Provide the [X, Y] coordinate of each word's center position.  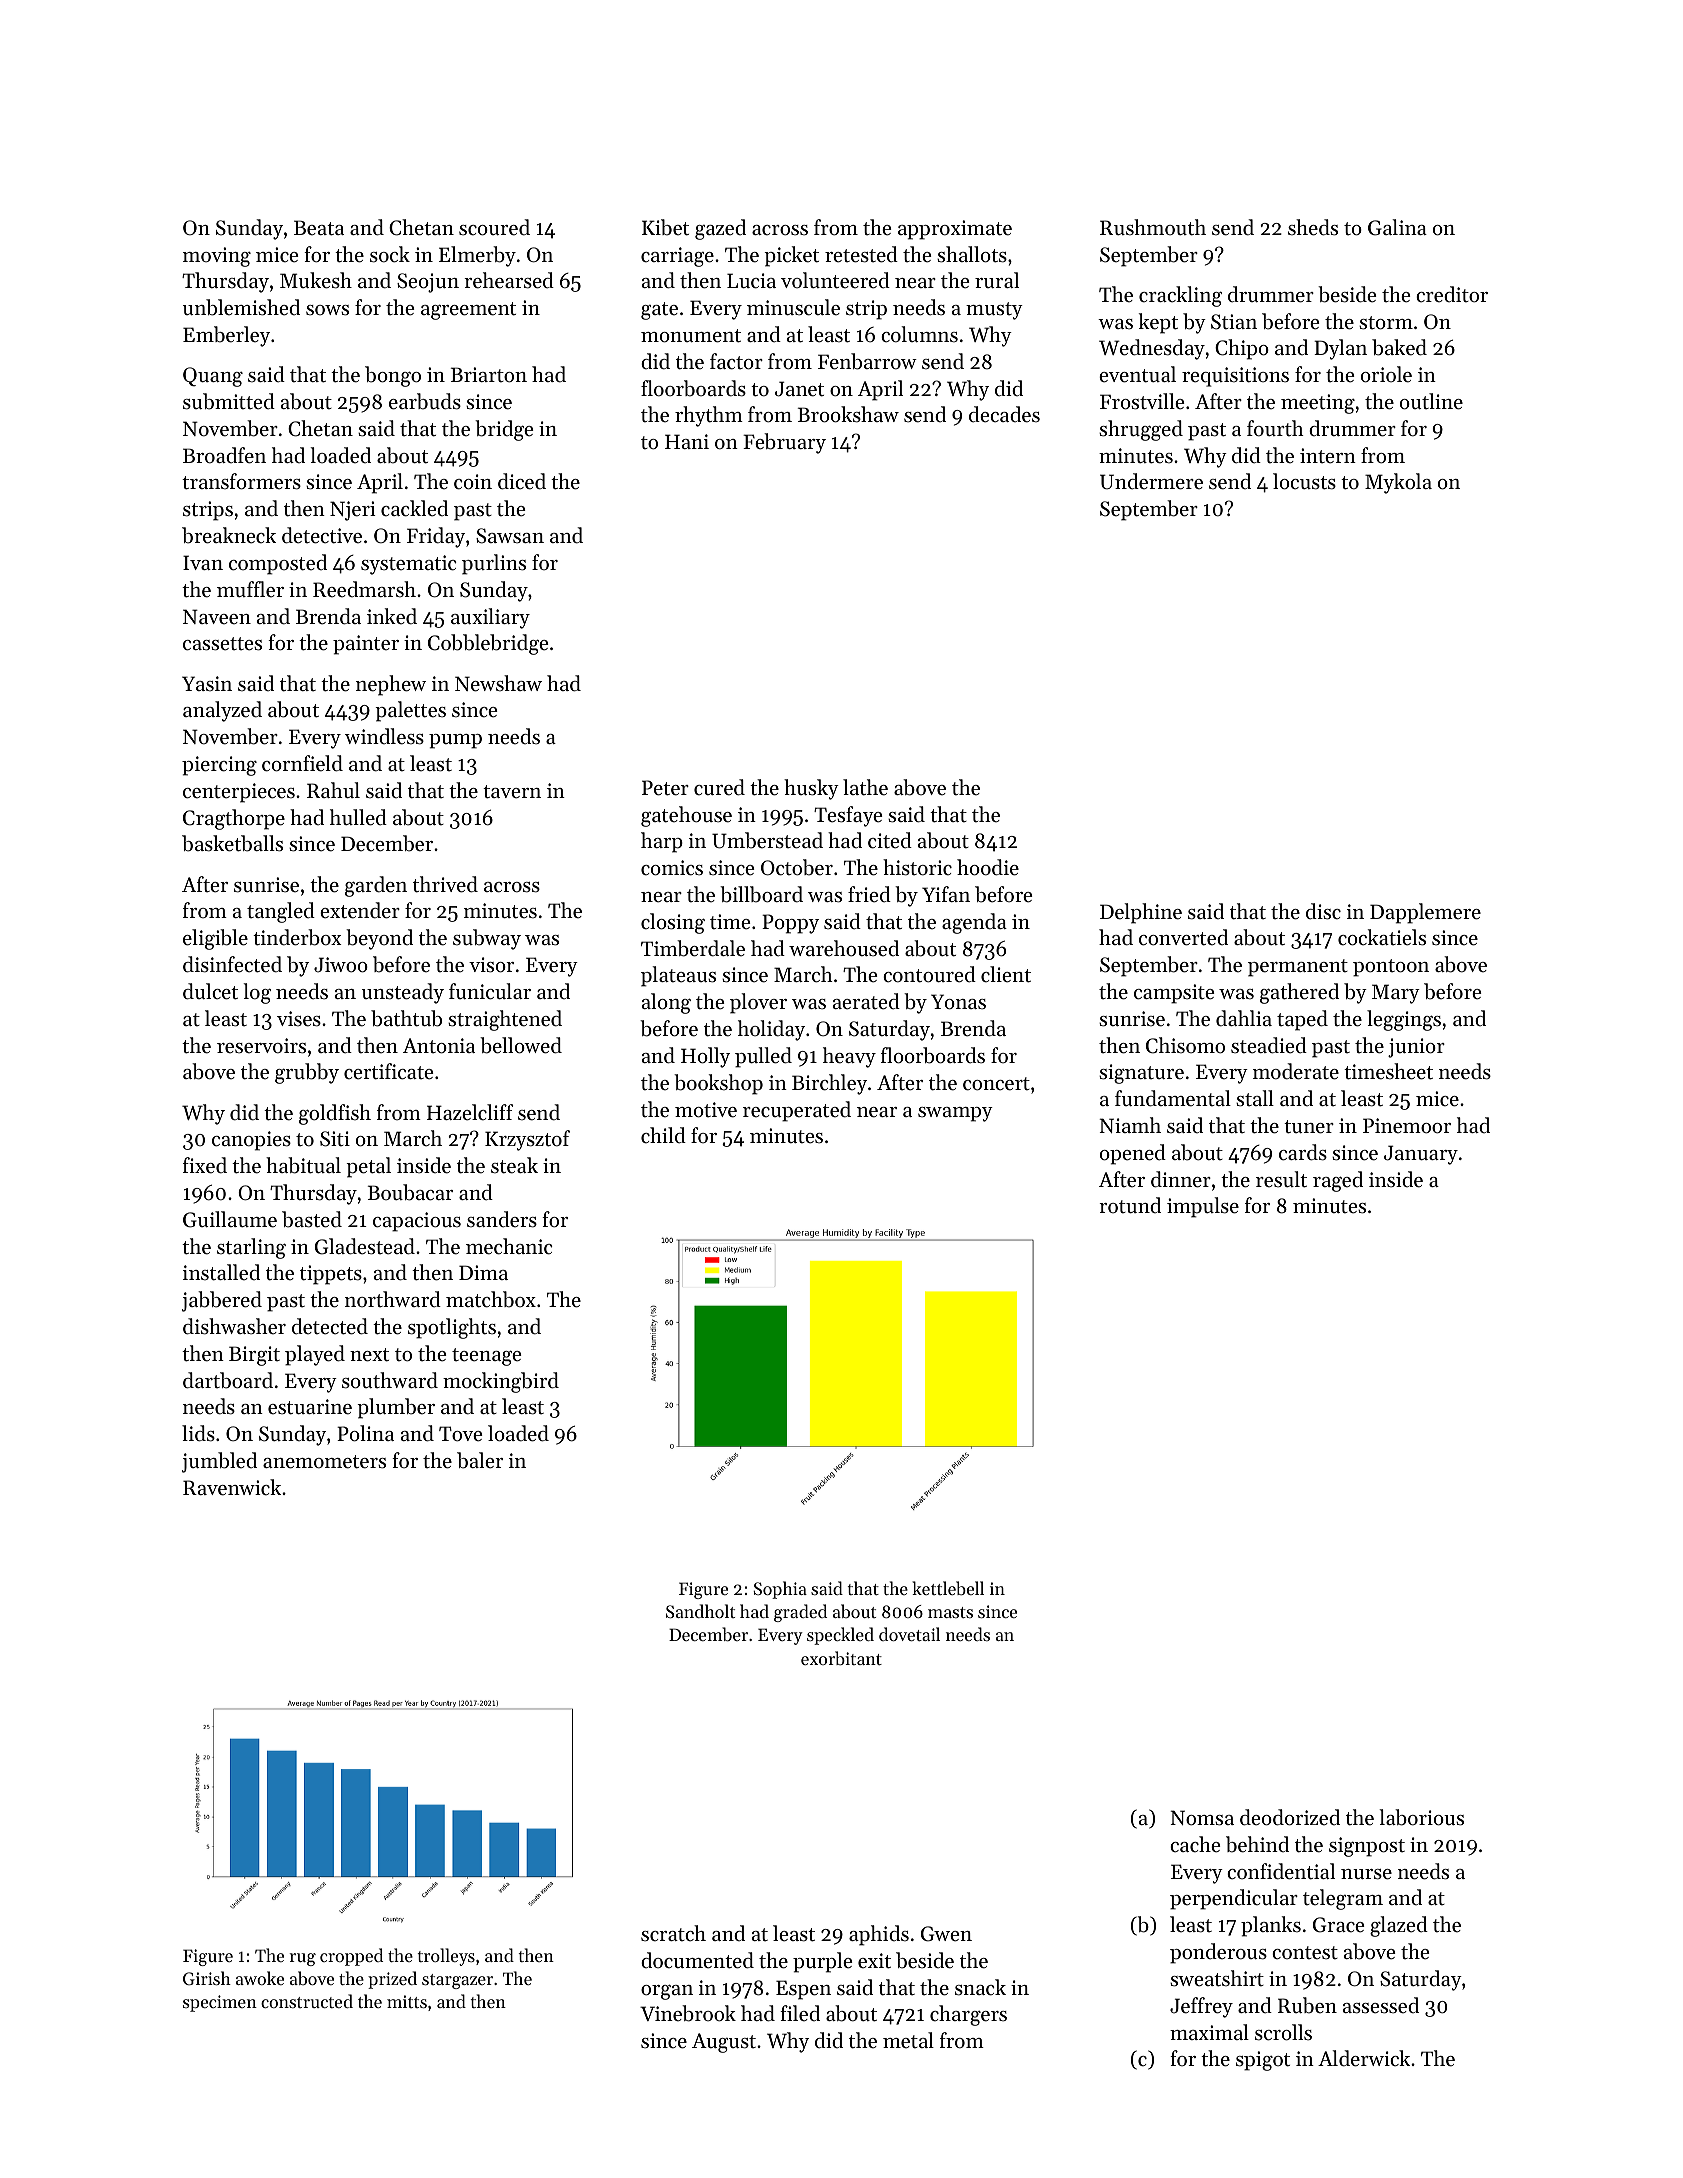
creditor [1452, 294]
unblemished [241, 307]
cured [719, 787]
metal [908, 2040]
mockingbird [501, 1382]
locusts [1304, 481]
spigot [1263, 2061]
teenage [486, 1357]
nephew [391, 685]
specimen [220, 2003]
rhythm [709, 416]
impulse [1203, 1207]
